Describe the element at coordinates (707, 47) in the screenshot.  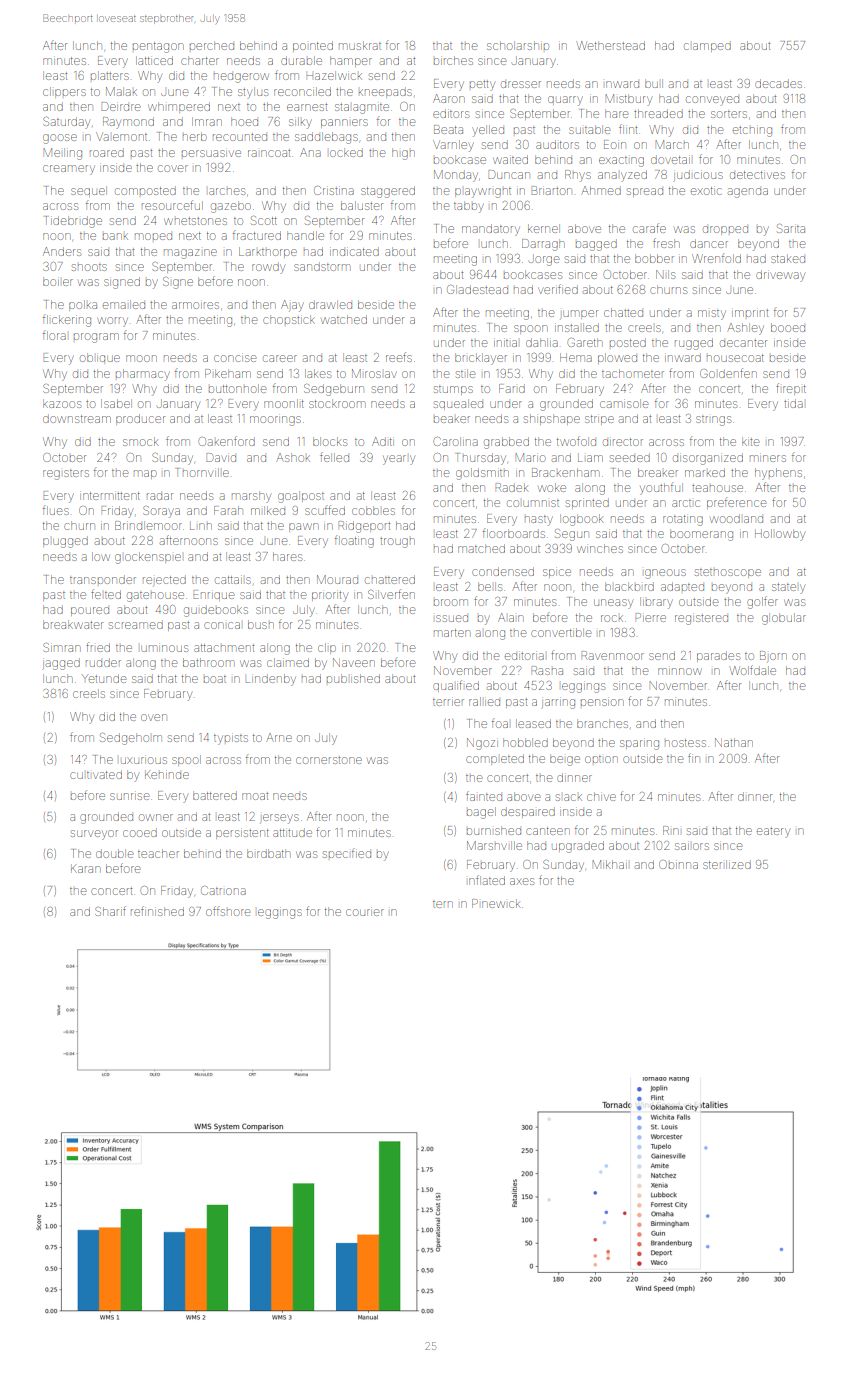
I see `clamped` at that location.
